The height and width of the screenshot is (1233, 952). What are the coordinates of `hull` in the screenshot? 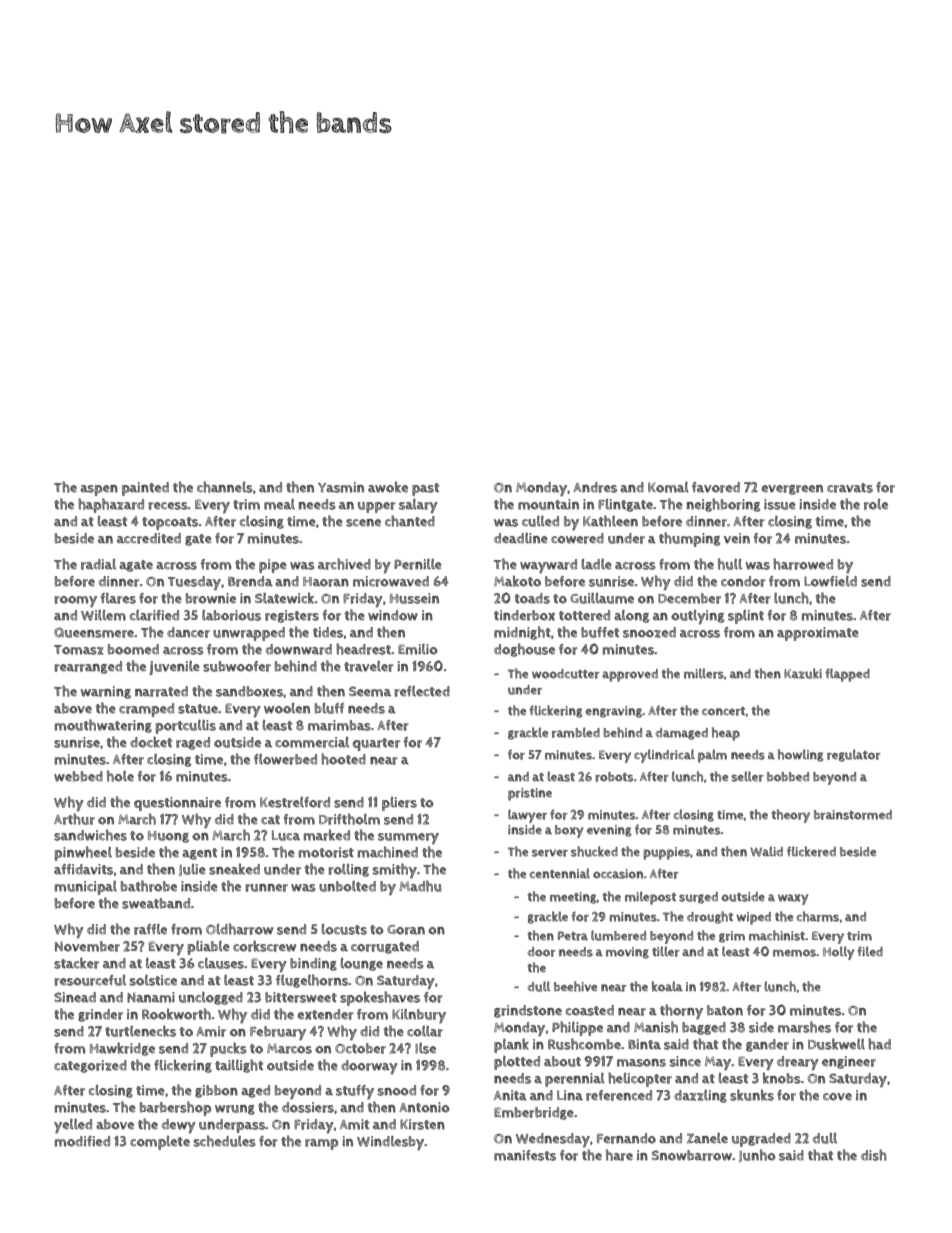 It's located at (730, 564).
